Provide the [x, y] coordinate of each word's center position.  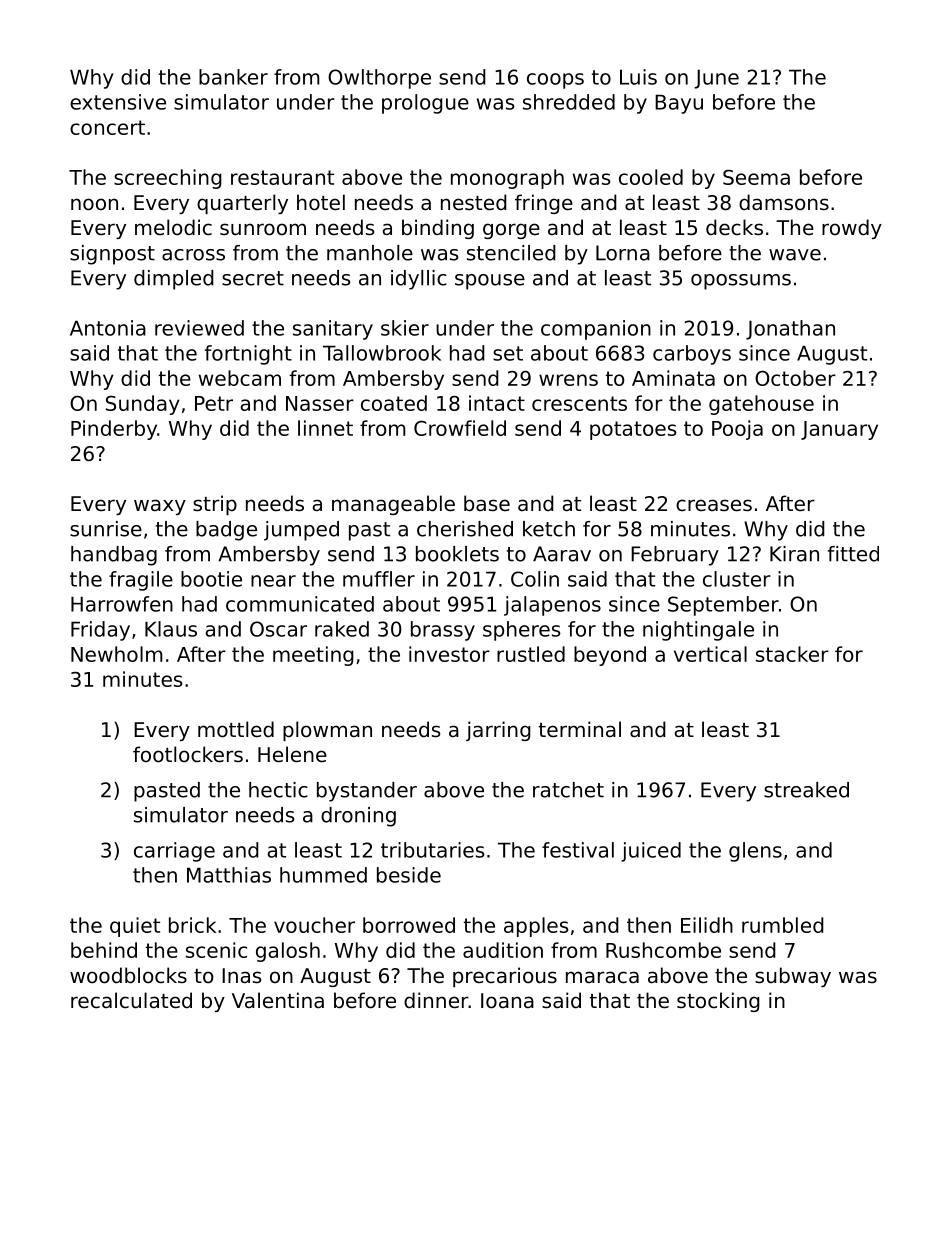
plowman [327, 731]
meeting [313, 656]
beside [409, 875]
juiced [651, 852]
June [716, 79]
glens [755, 852]
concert [107, 127]
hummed [323, 875]
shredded [569, 102]
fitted [853, 554]
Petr [214, 403]
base [487, 503]
